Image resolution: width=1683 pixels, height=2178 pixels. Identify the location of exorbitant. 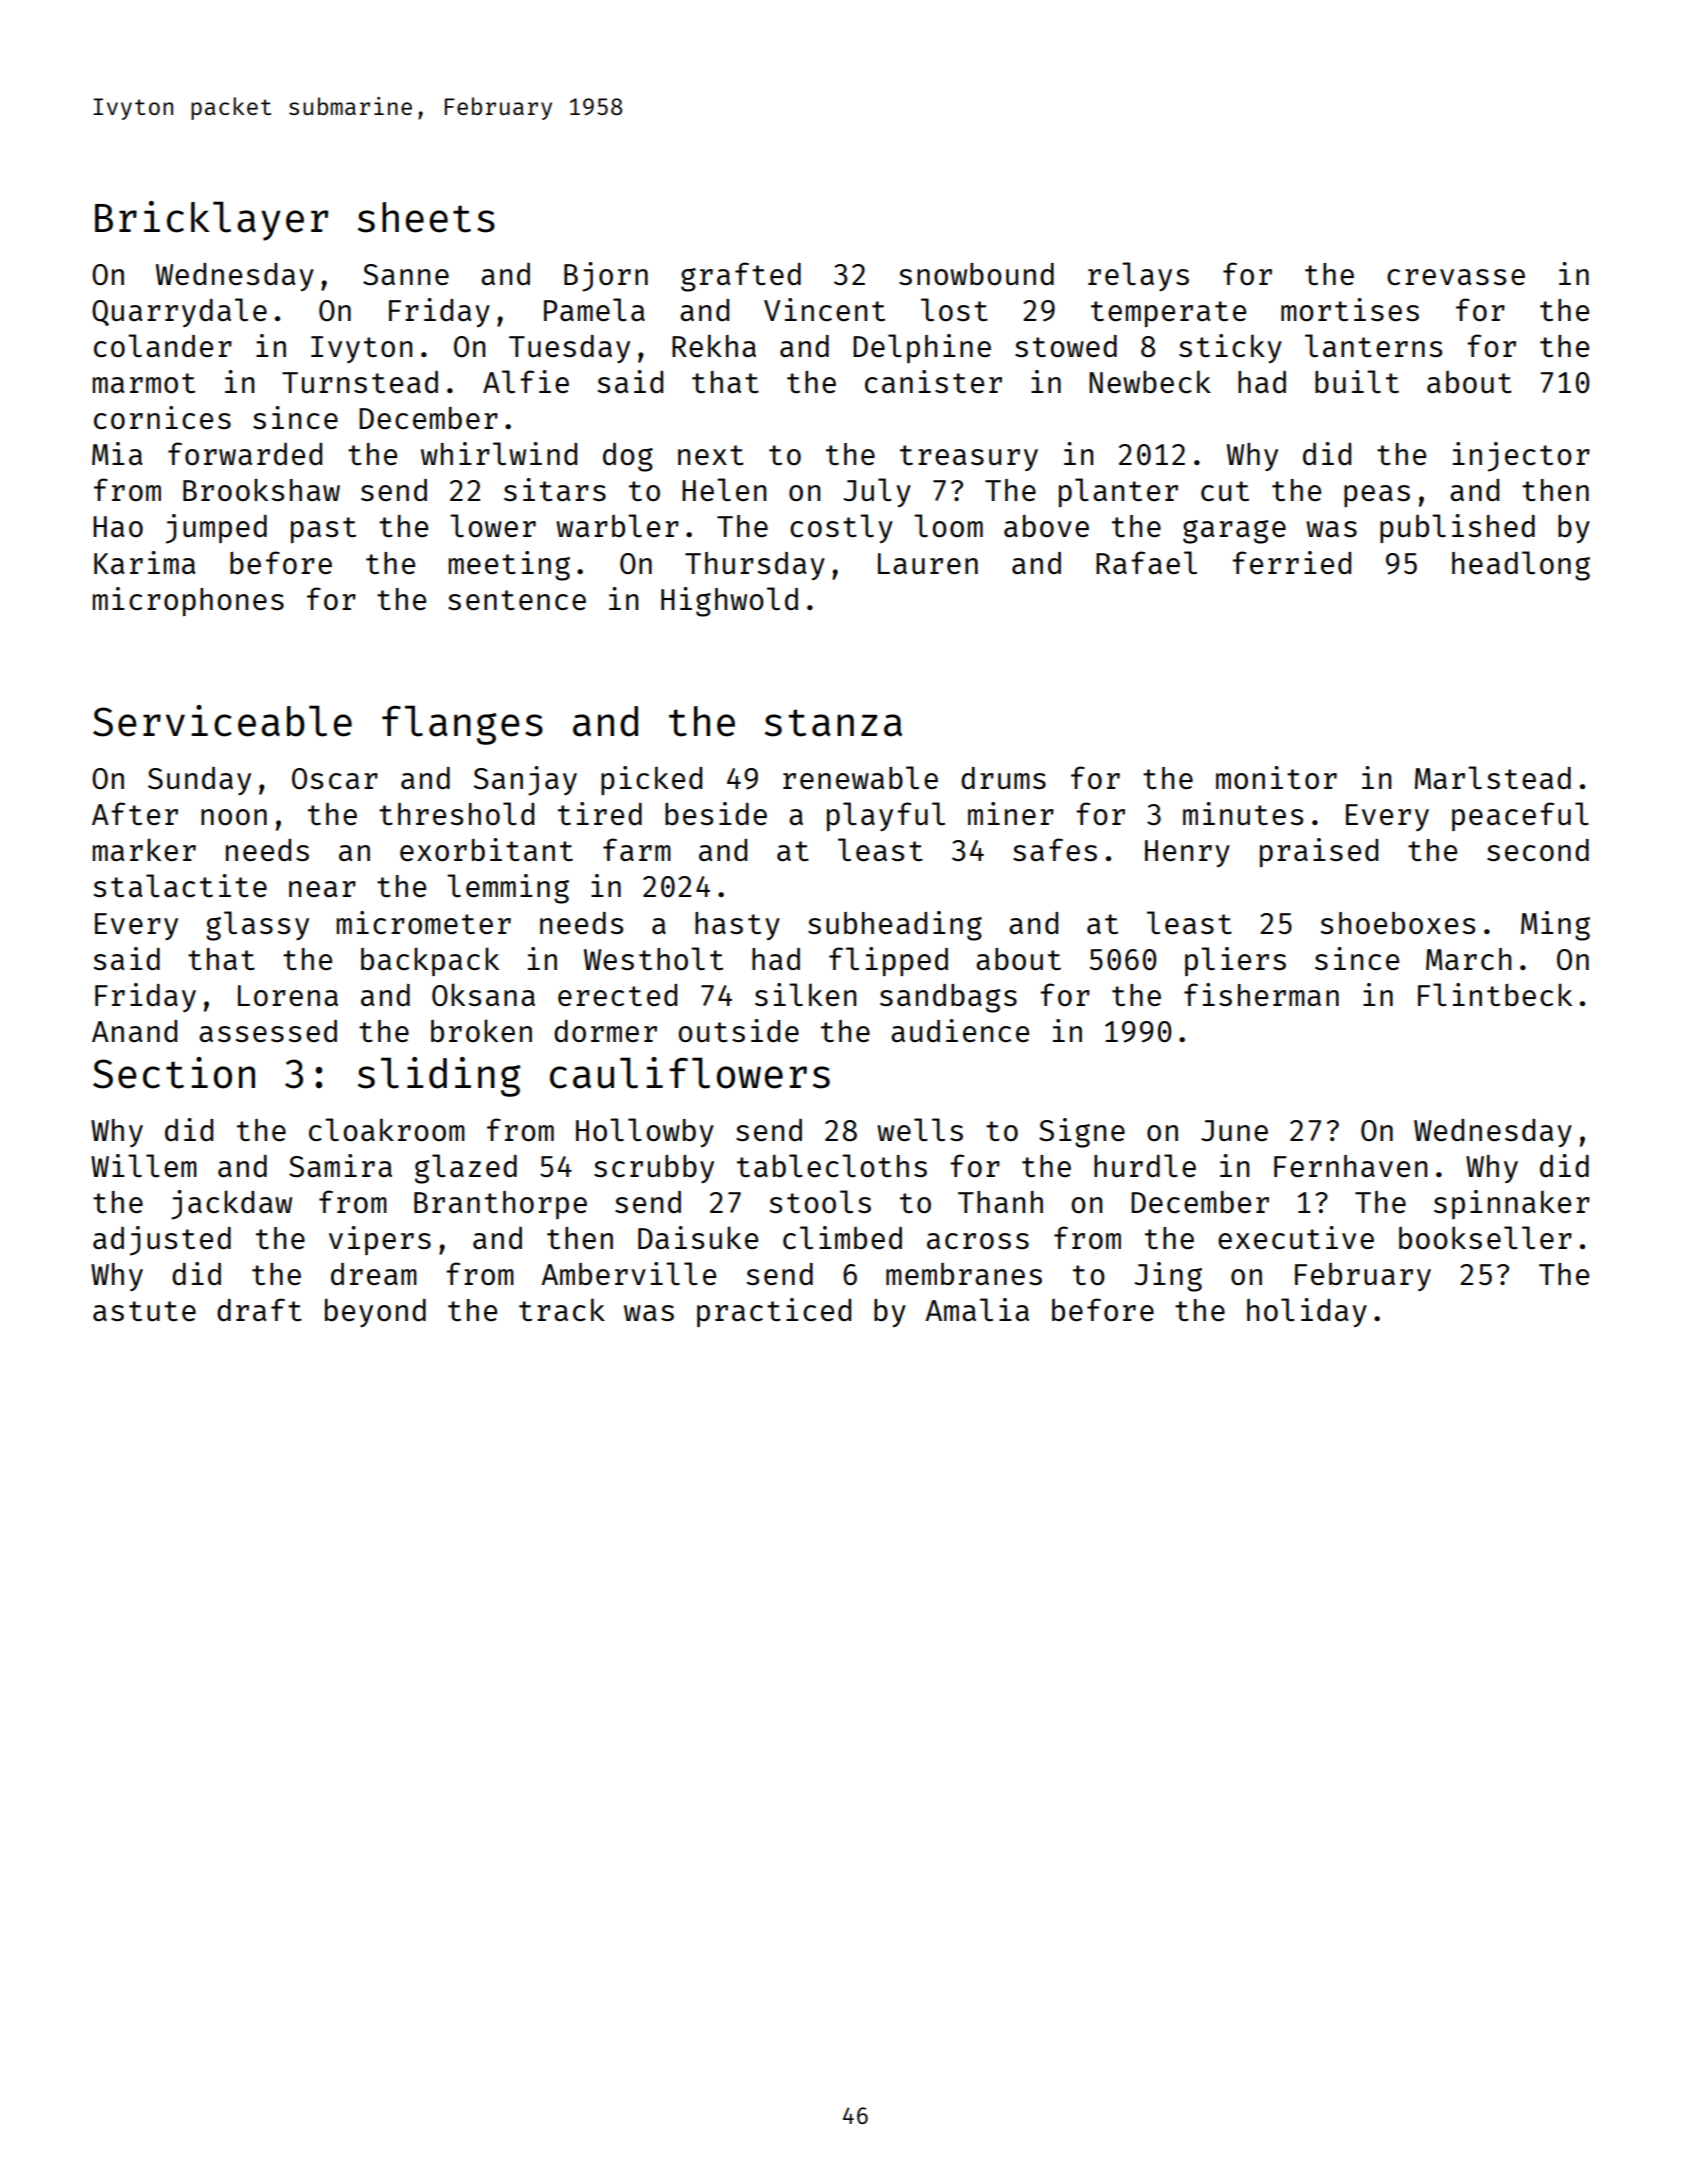
(486, 849).
